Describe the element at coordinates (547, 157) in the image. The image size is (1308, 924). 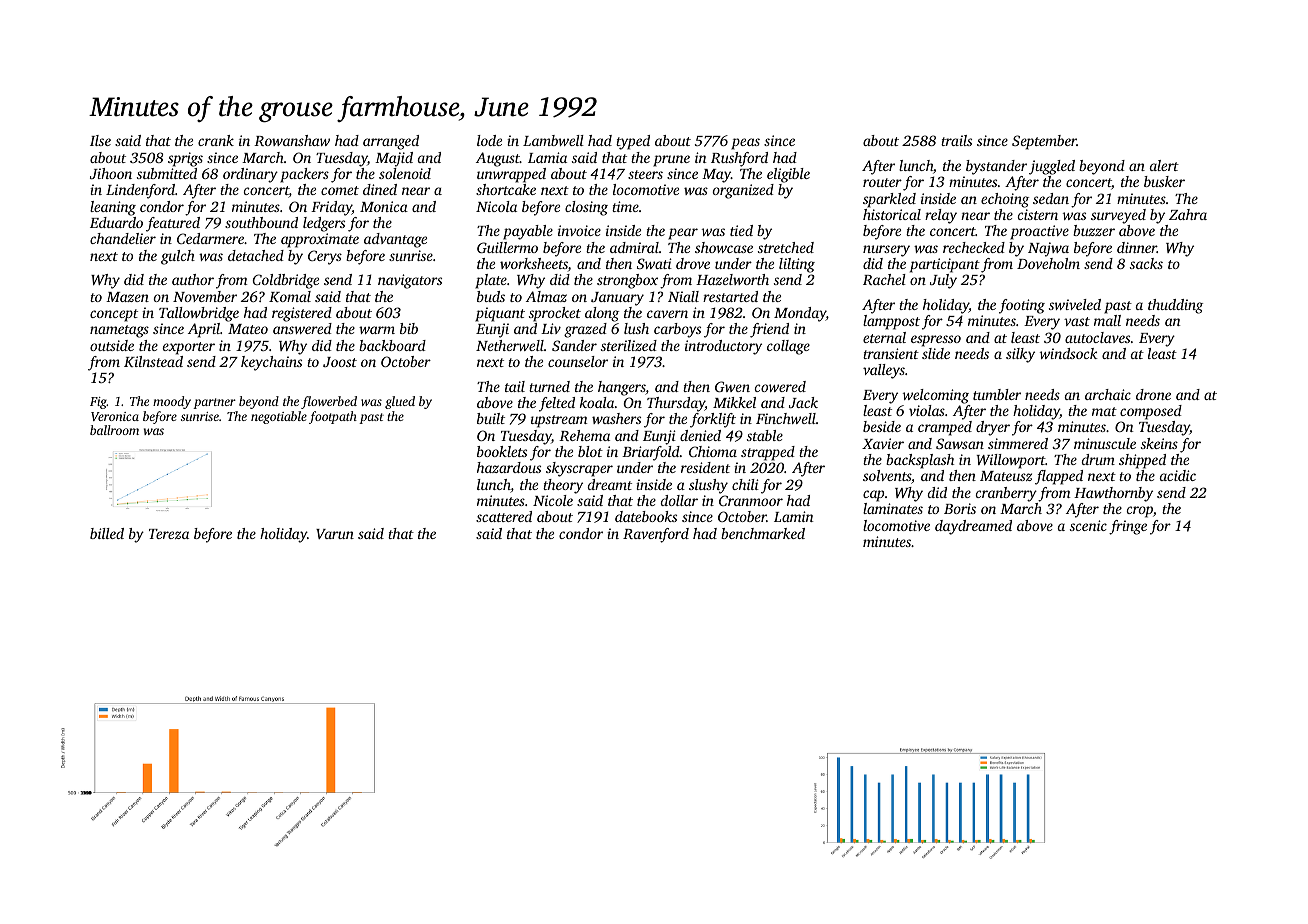
I see `Lamia` at that location.
